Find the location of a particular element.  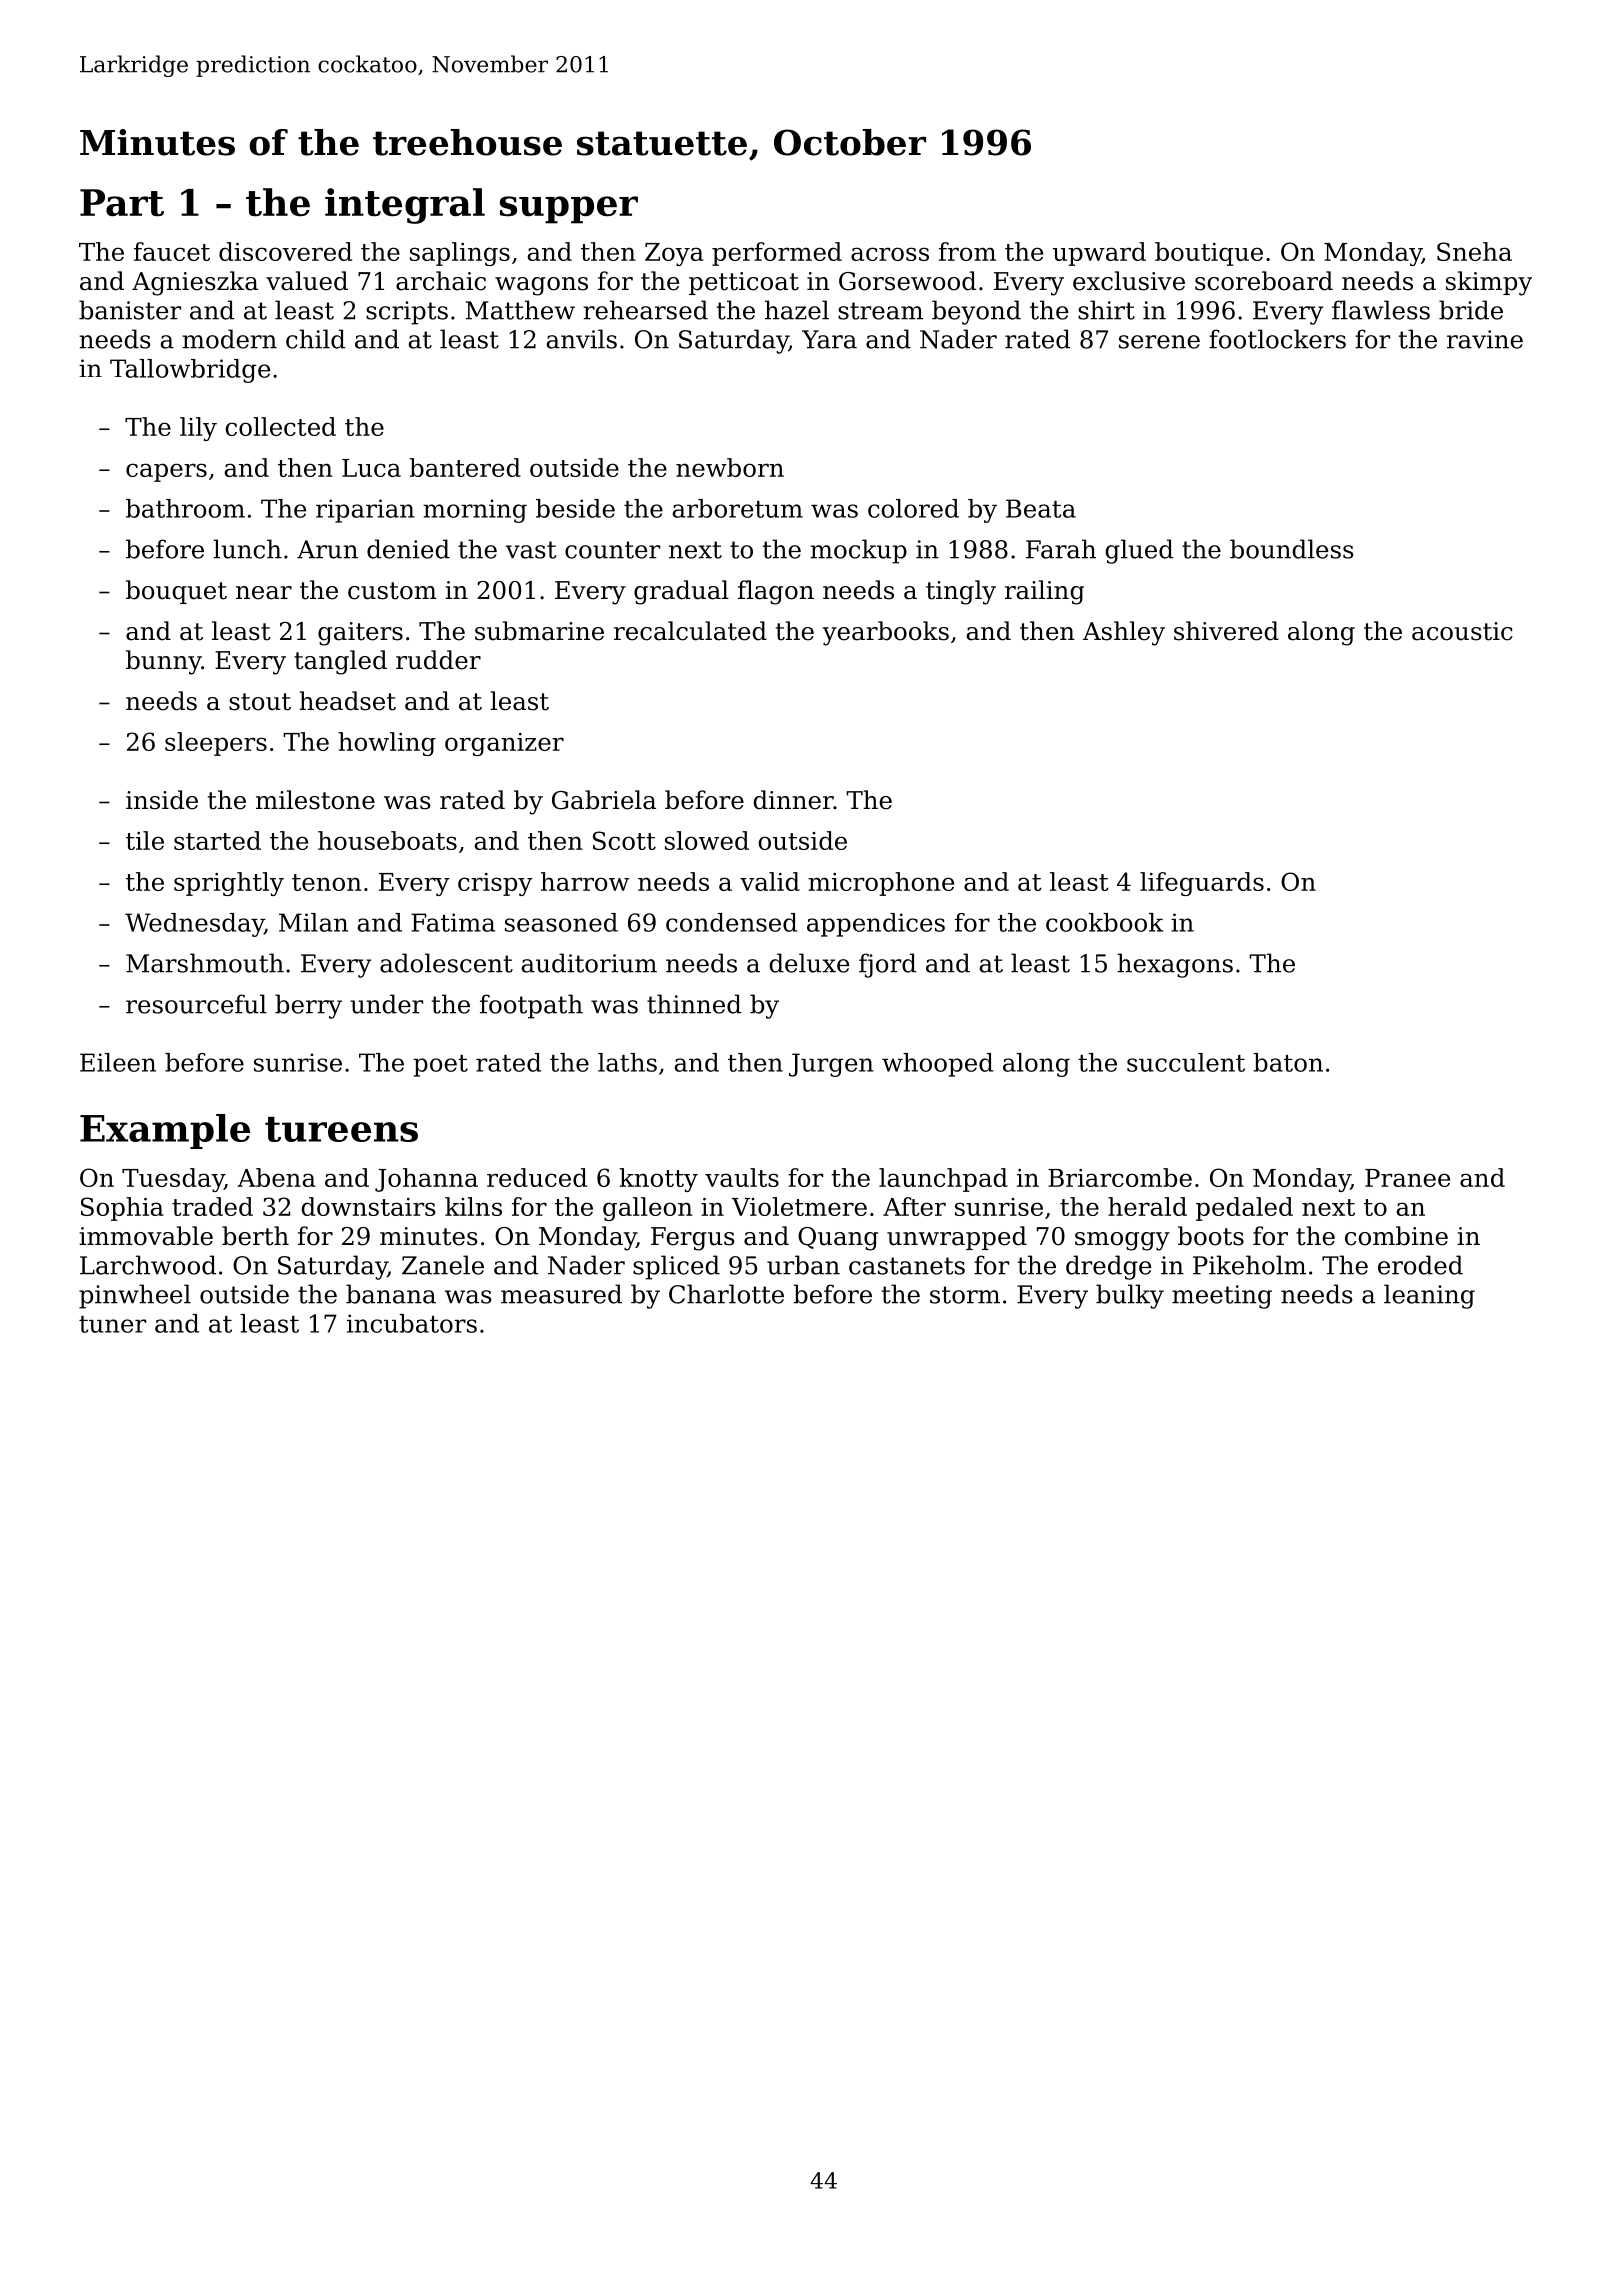

gaiters is located at coordinates (360, 634).
